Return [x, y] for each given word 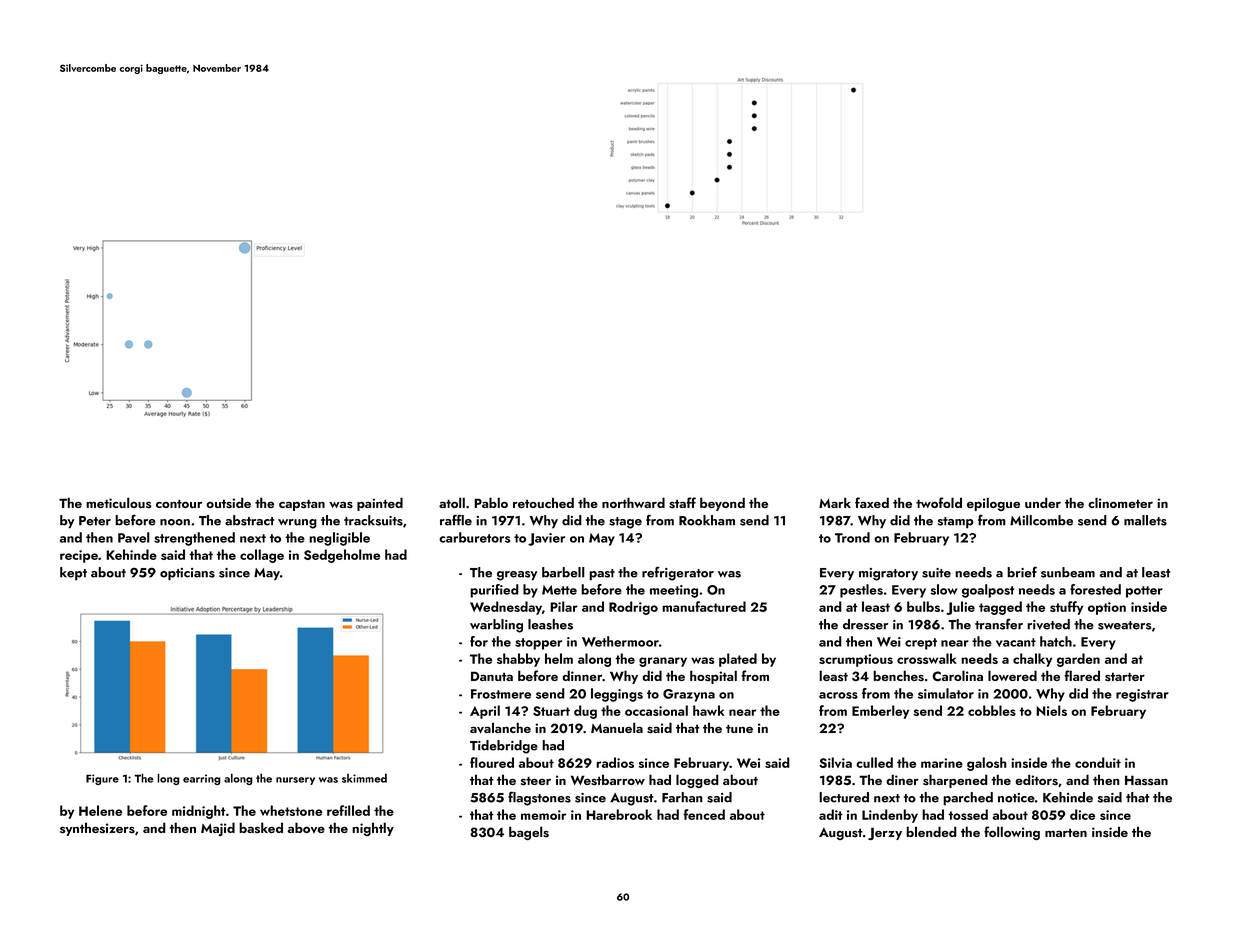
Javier [546, 539]
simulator [946, 693]
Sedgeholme [342, 556]
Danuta [492, 676]
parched [968, 799]
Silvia [835, 762]
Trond [852, 537]
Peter [95, 521]
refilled [348, 810]
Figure [102, 779]
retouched [543, 502]
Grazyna [689, 695]
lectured [844, 797]
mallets [1145, 520]
